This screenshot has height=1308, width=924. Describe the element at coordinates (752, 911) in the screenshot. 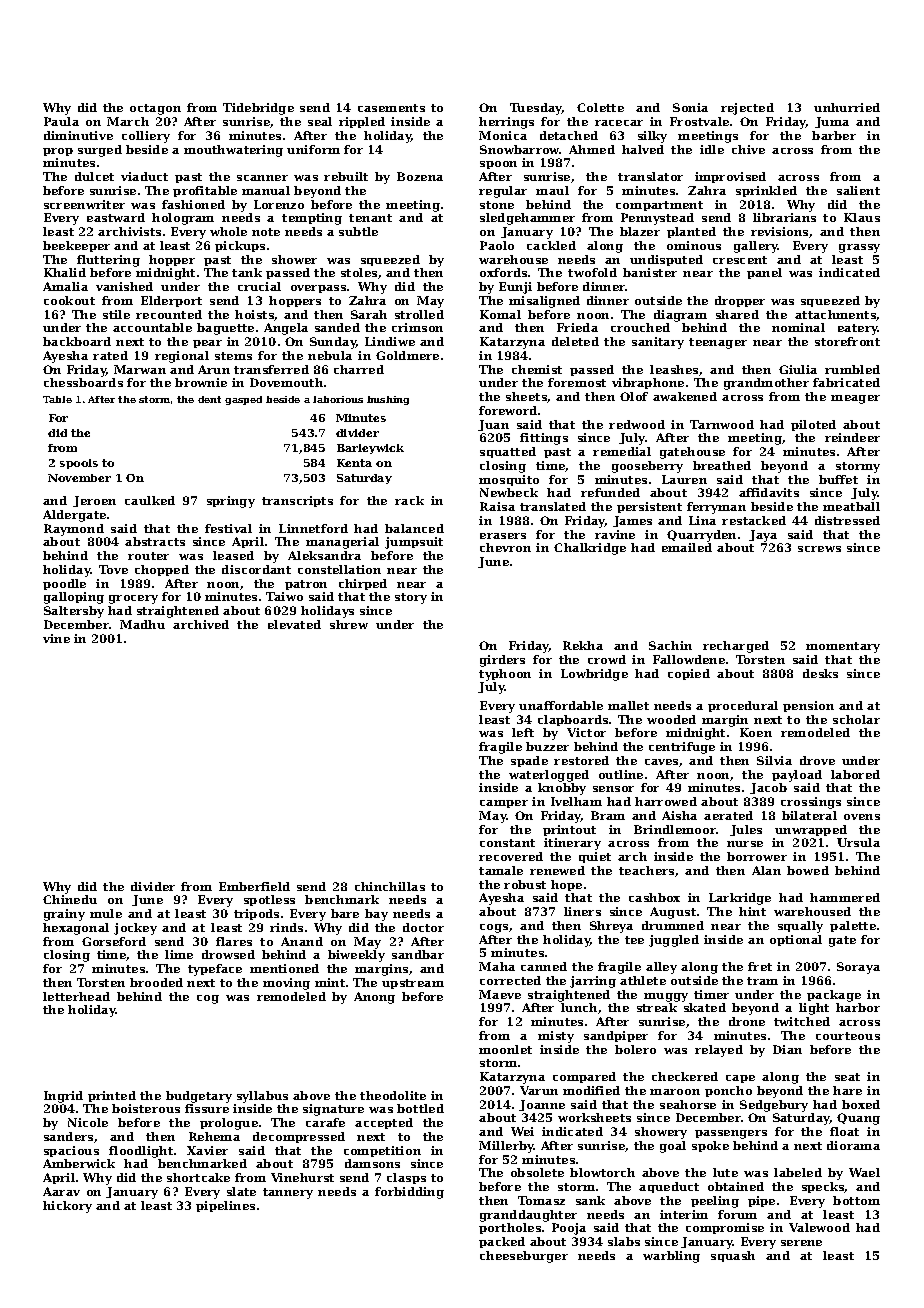

I see `hint` at that location.
